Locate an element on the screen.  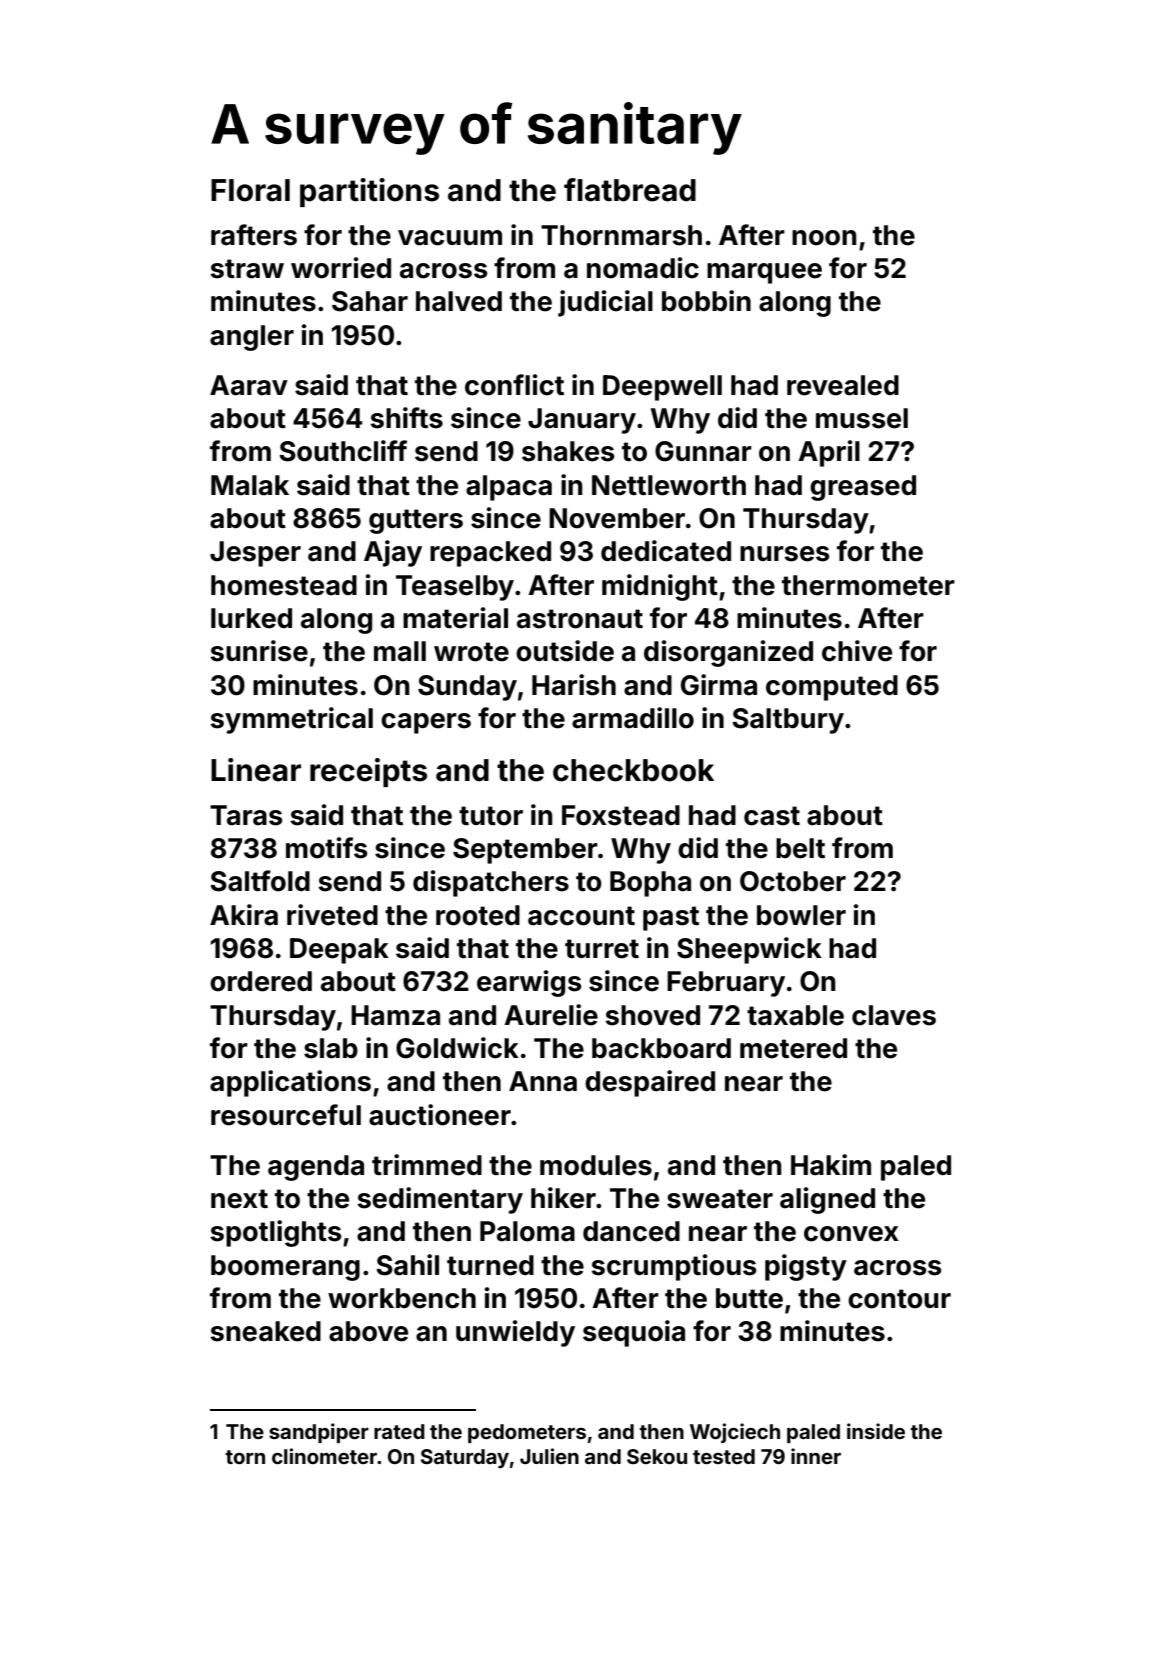
Hakim is located at coordinates (831, 1165).
